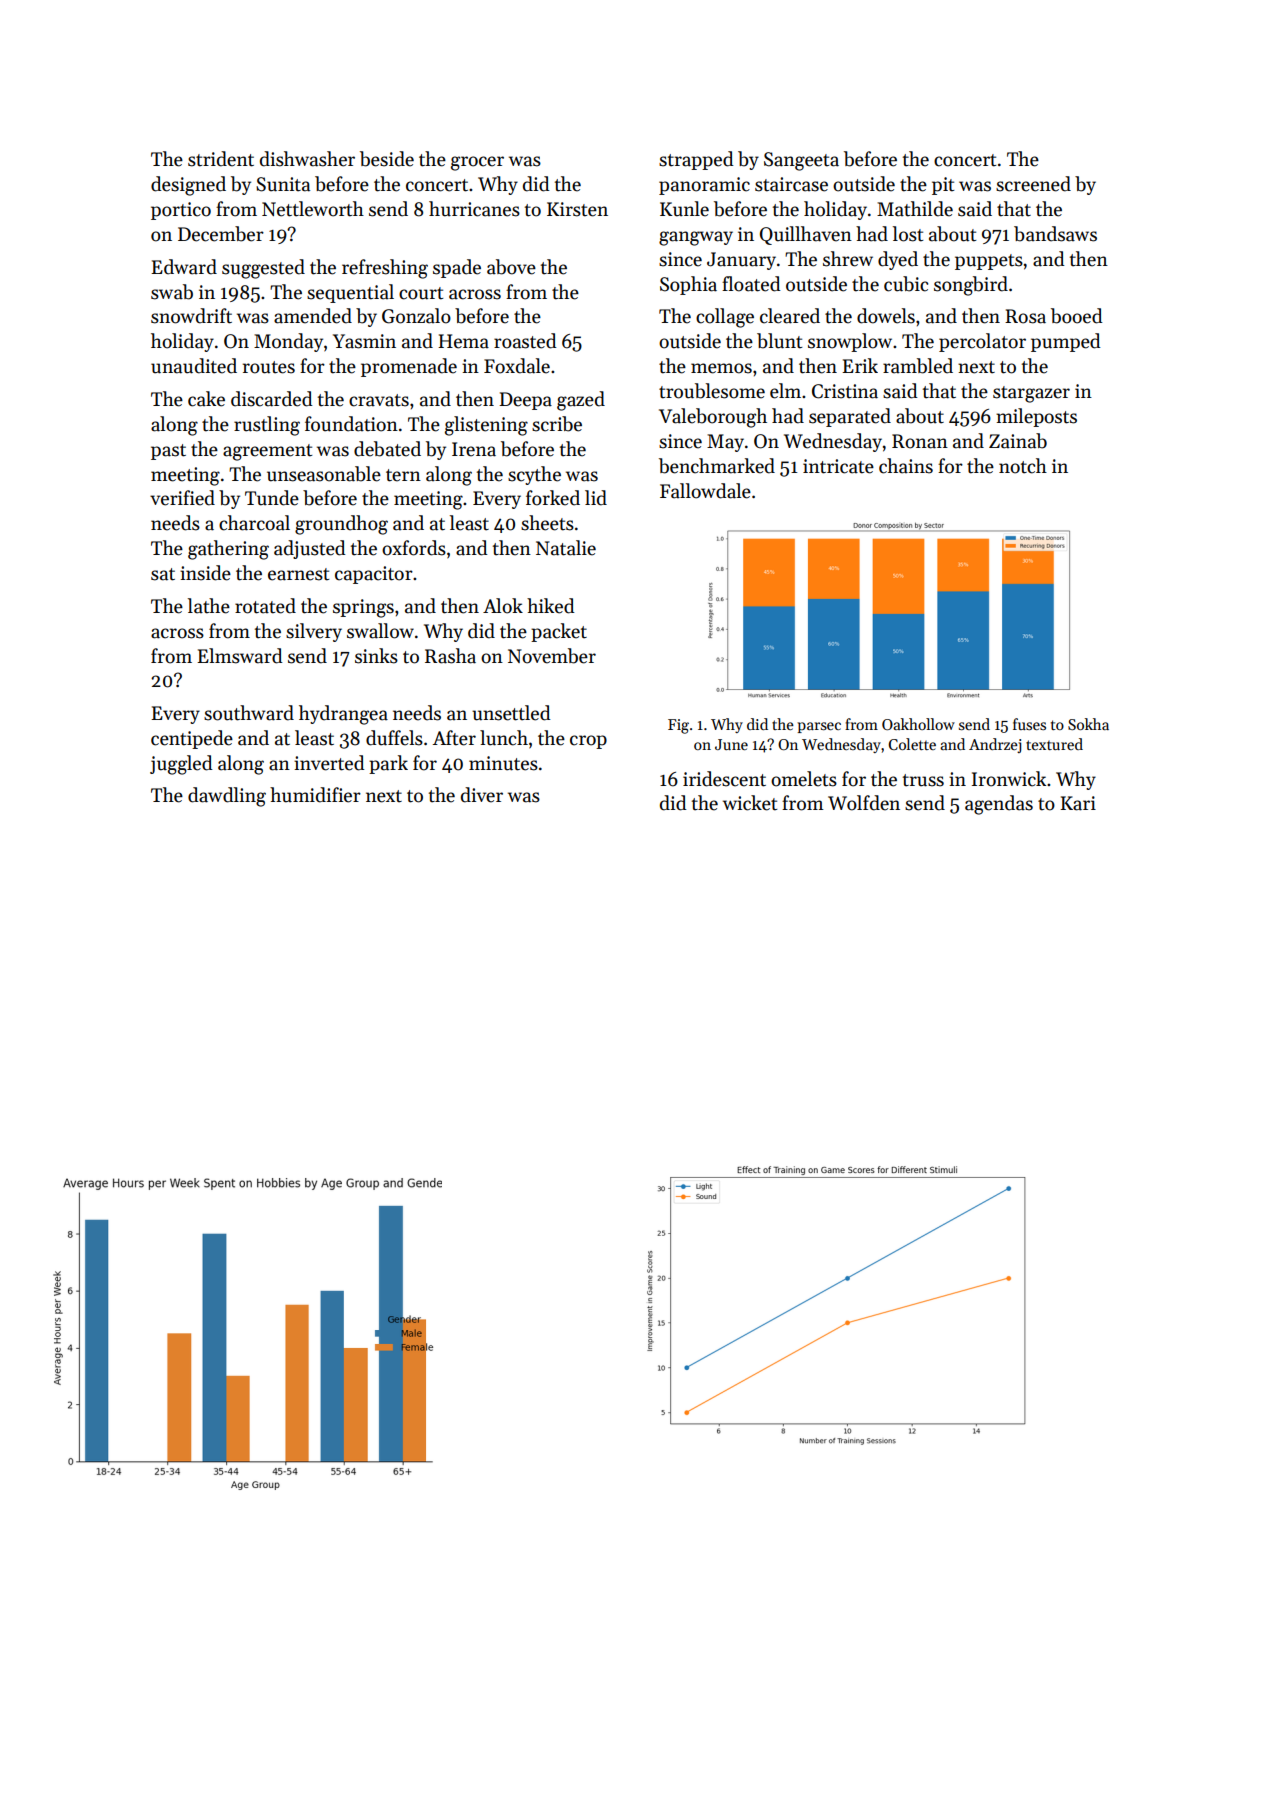 The image size is (1269, 1794). I want to click on dawdling, so click(227, 797).
